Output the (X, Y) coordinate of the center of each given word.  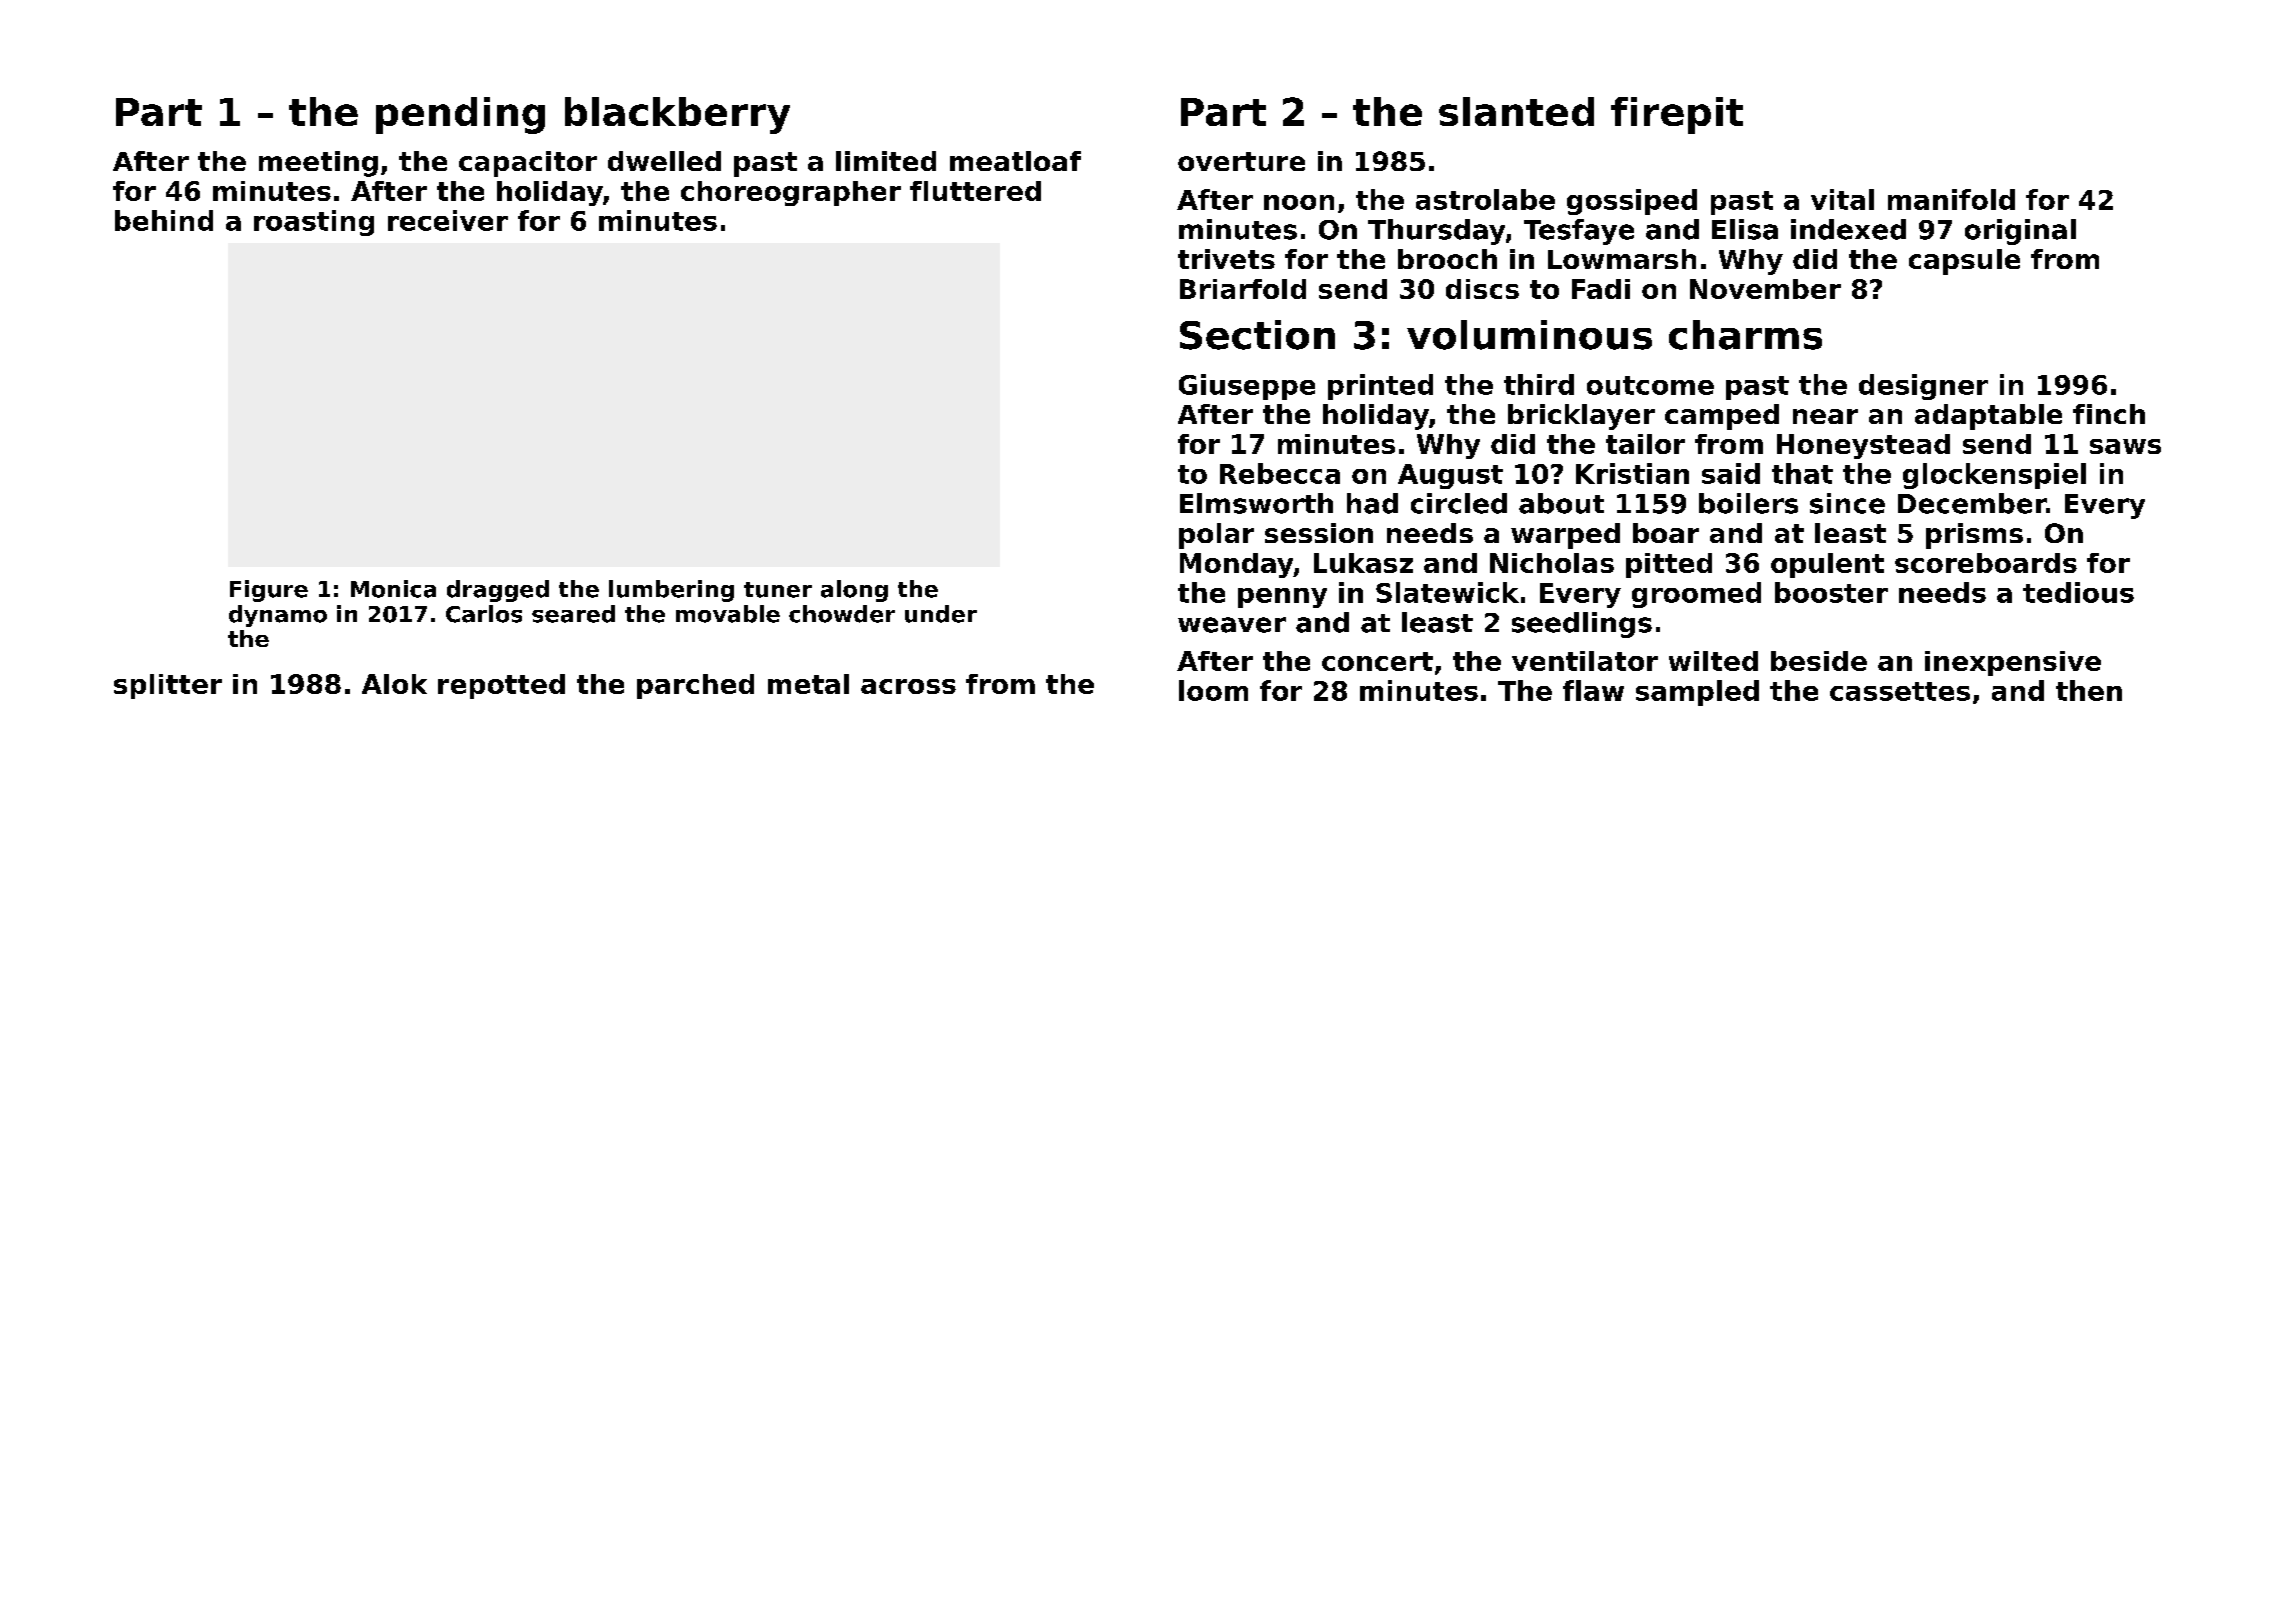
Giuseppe (1247, 387)
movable (728, 614)
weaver (1232, 625)
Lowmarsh (1622, 259)
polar (1216, 536)
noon (1299, 202)
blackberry (677, 115)
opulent (1827, 565)
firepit (1677, 115)
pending (460, 115)
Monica (393, 589)
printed (1380, 387)
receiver (448, 220)
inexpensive (2013, 663)
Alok (394, 684)
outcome (1650, 385)
